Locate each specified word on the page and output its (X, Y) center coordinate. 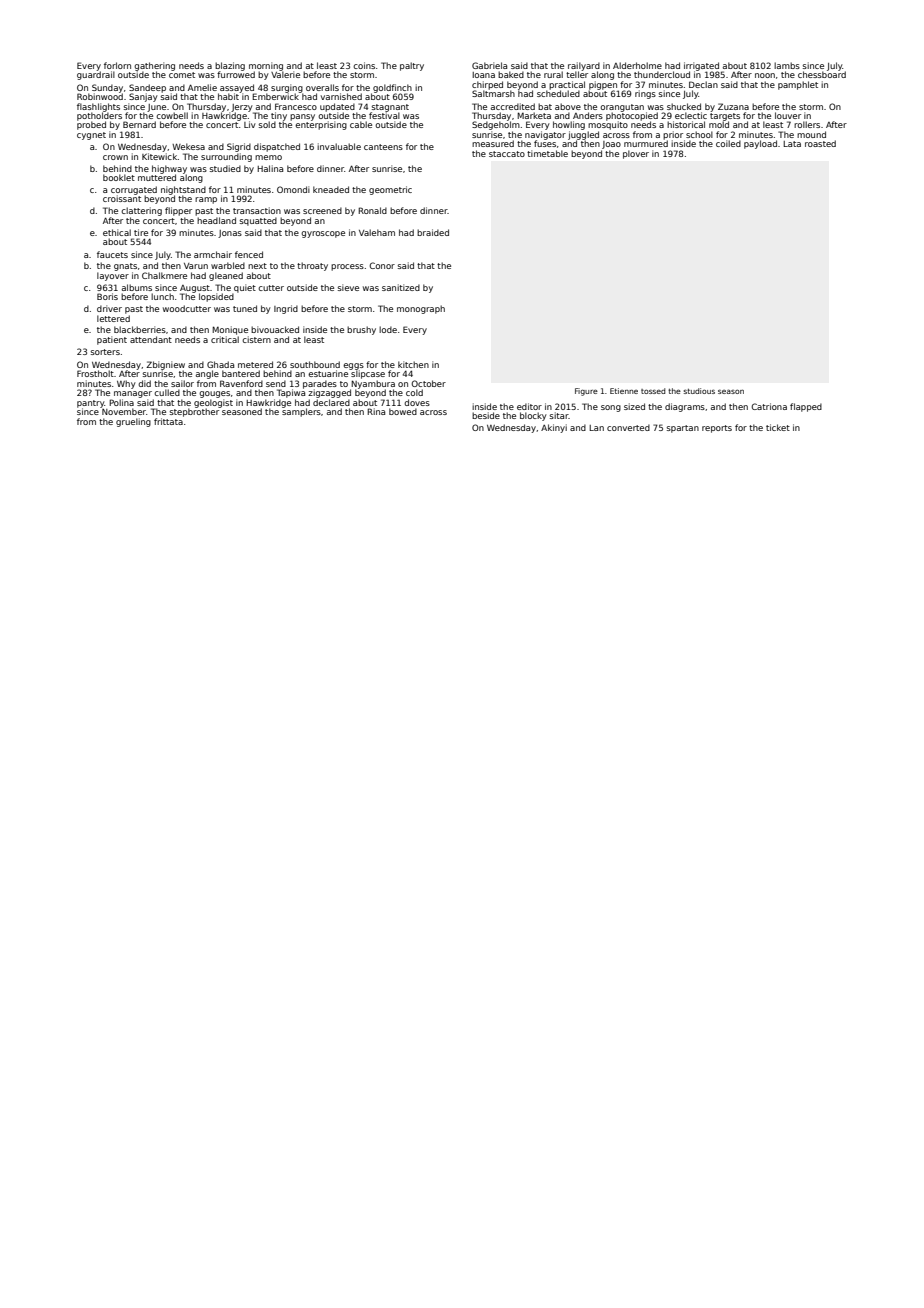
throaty (312, 266)
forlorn (117, 65)
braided (433, 232)
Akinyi (554, 428)
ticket (778, 427)
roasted (820, 143)
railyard (584, 66)
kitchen (413, 364)
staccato (507, 154)
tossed (653, 391)
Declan (703, 84)
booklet (119, 177)
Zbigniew (165, 365)
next (257, 266)
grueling (133, 422)
